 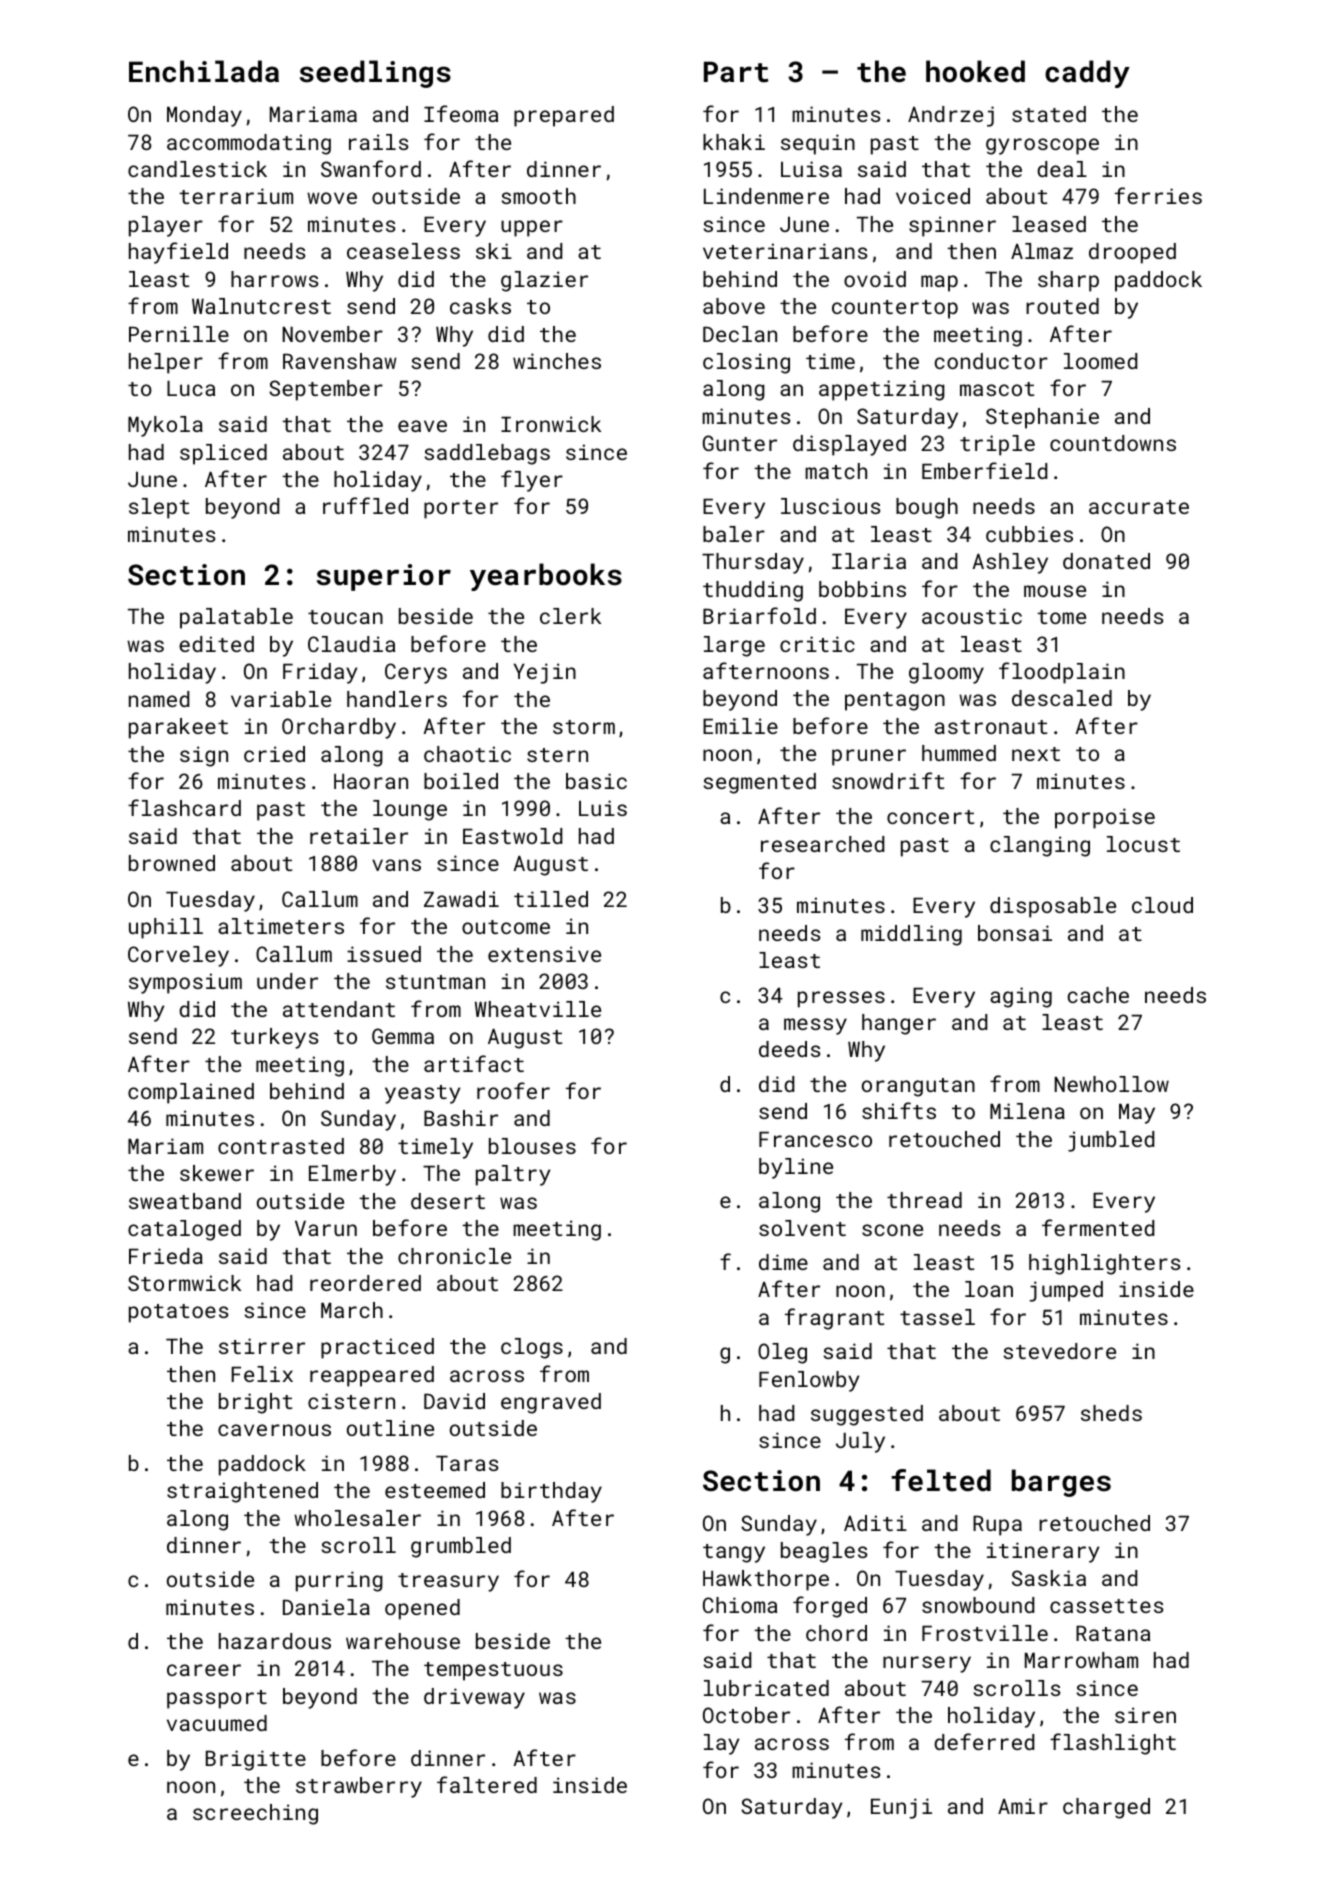 I want to click on hayfield, so click(x=178, y=253).
